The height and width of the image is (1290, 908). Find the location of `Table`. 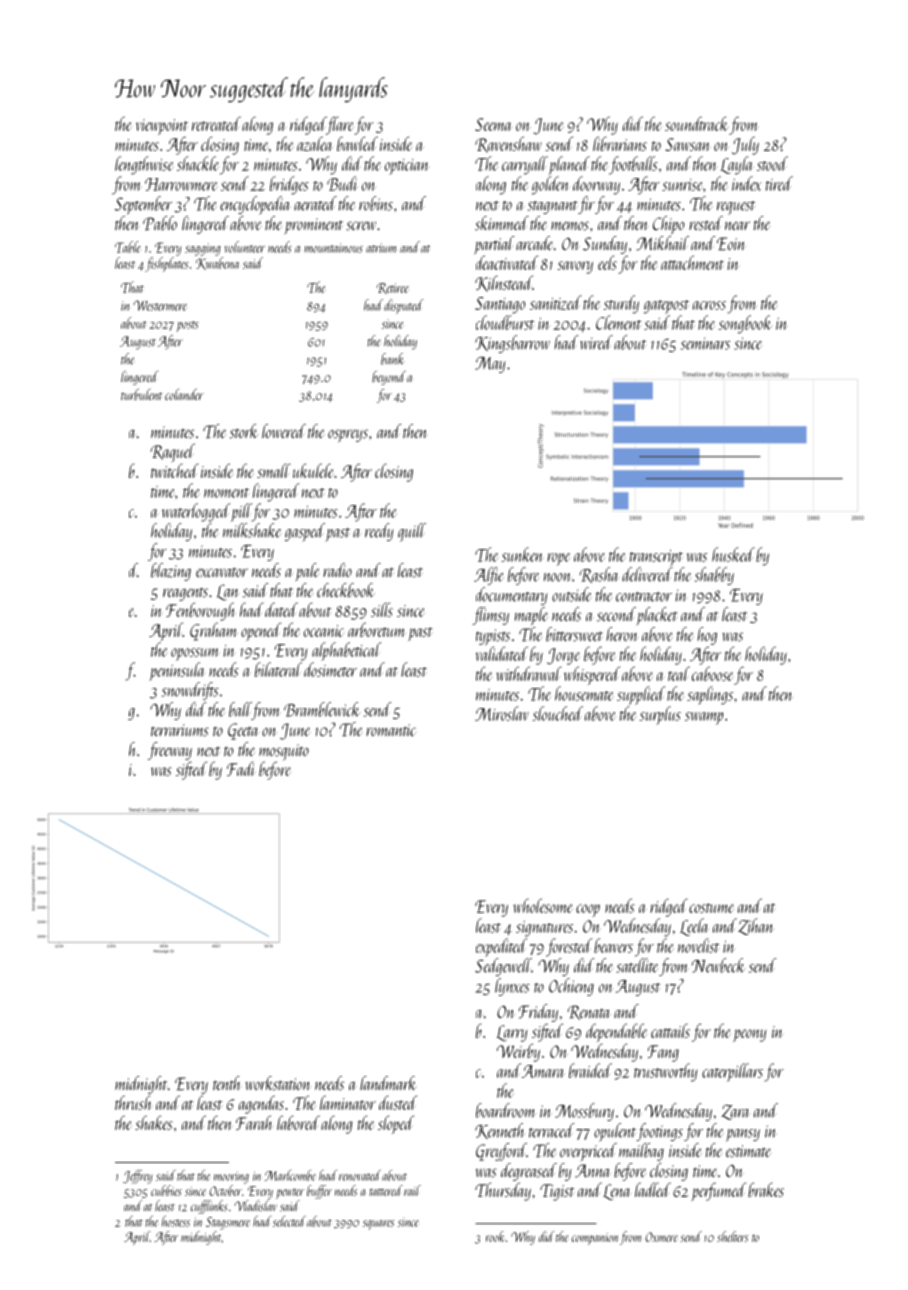

Table is located at coordinates (128, 247).
